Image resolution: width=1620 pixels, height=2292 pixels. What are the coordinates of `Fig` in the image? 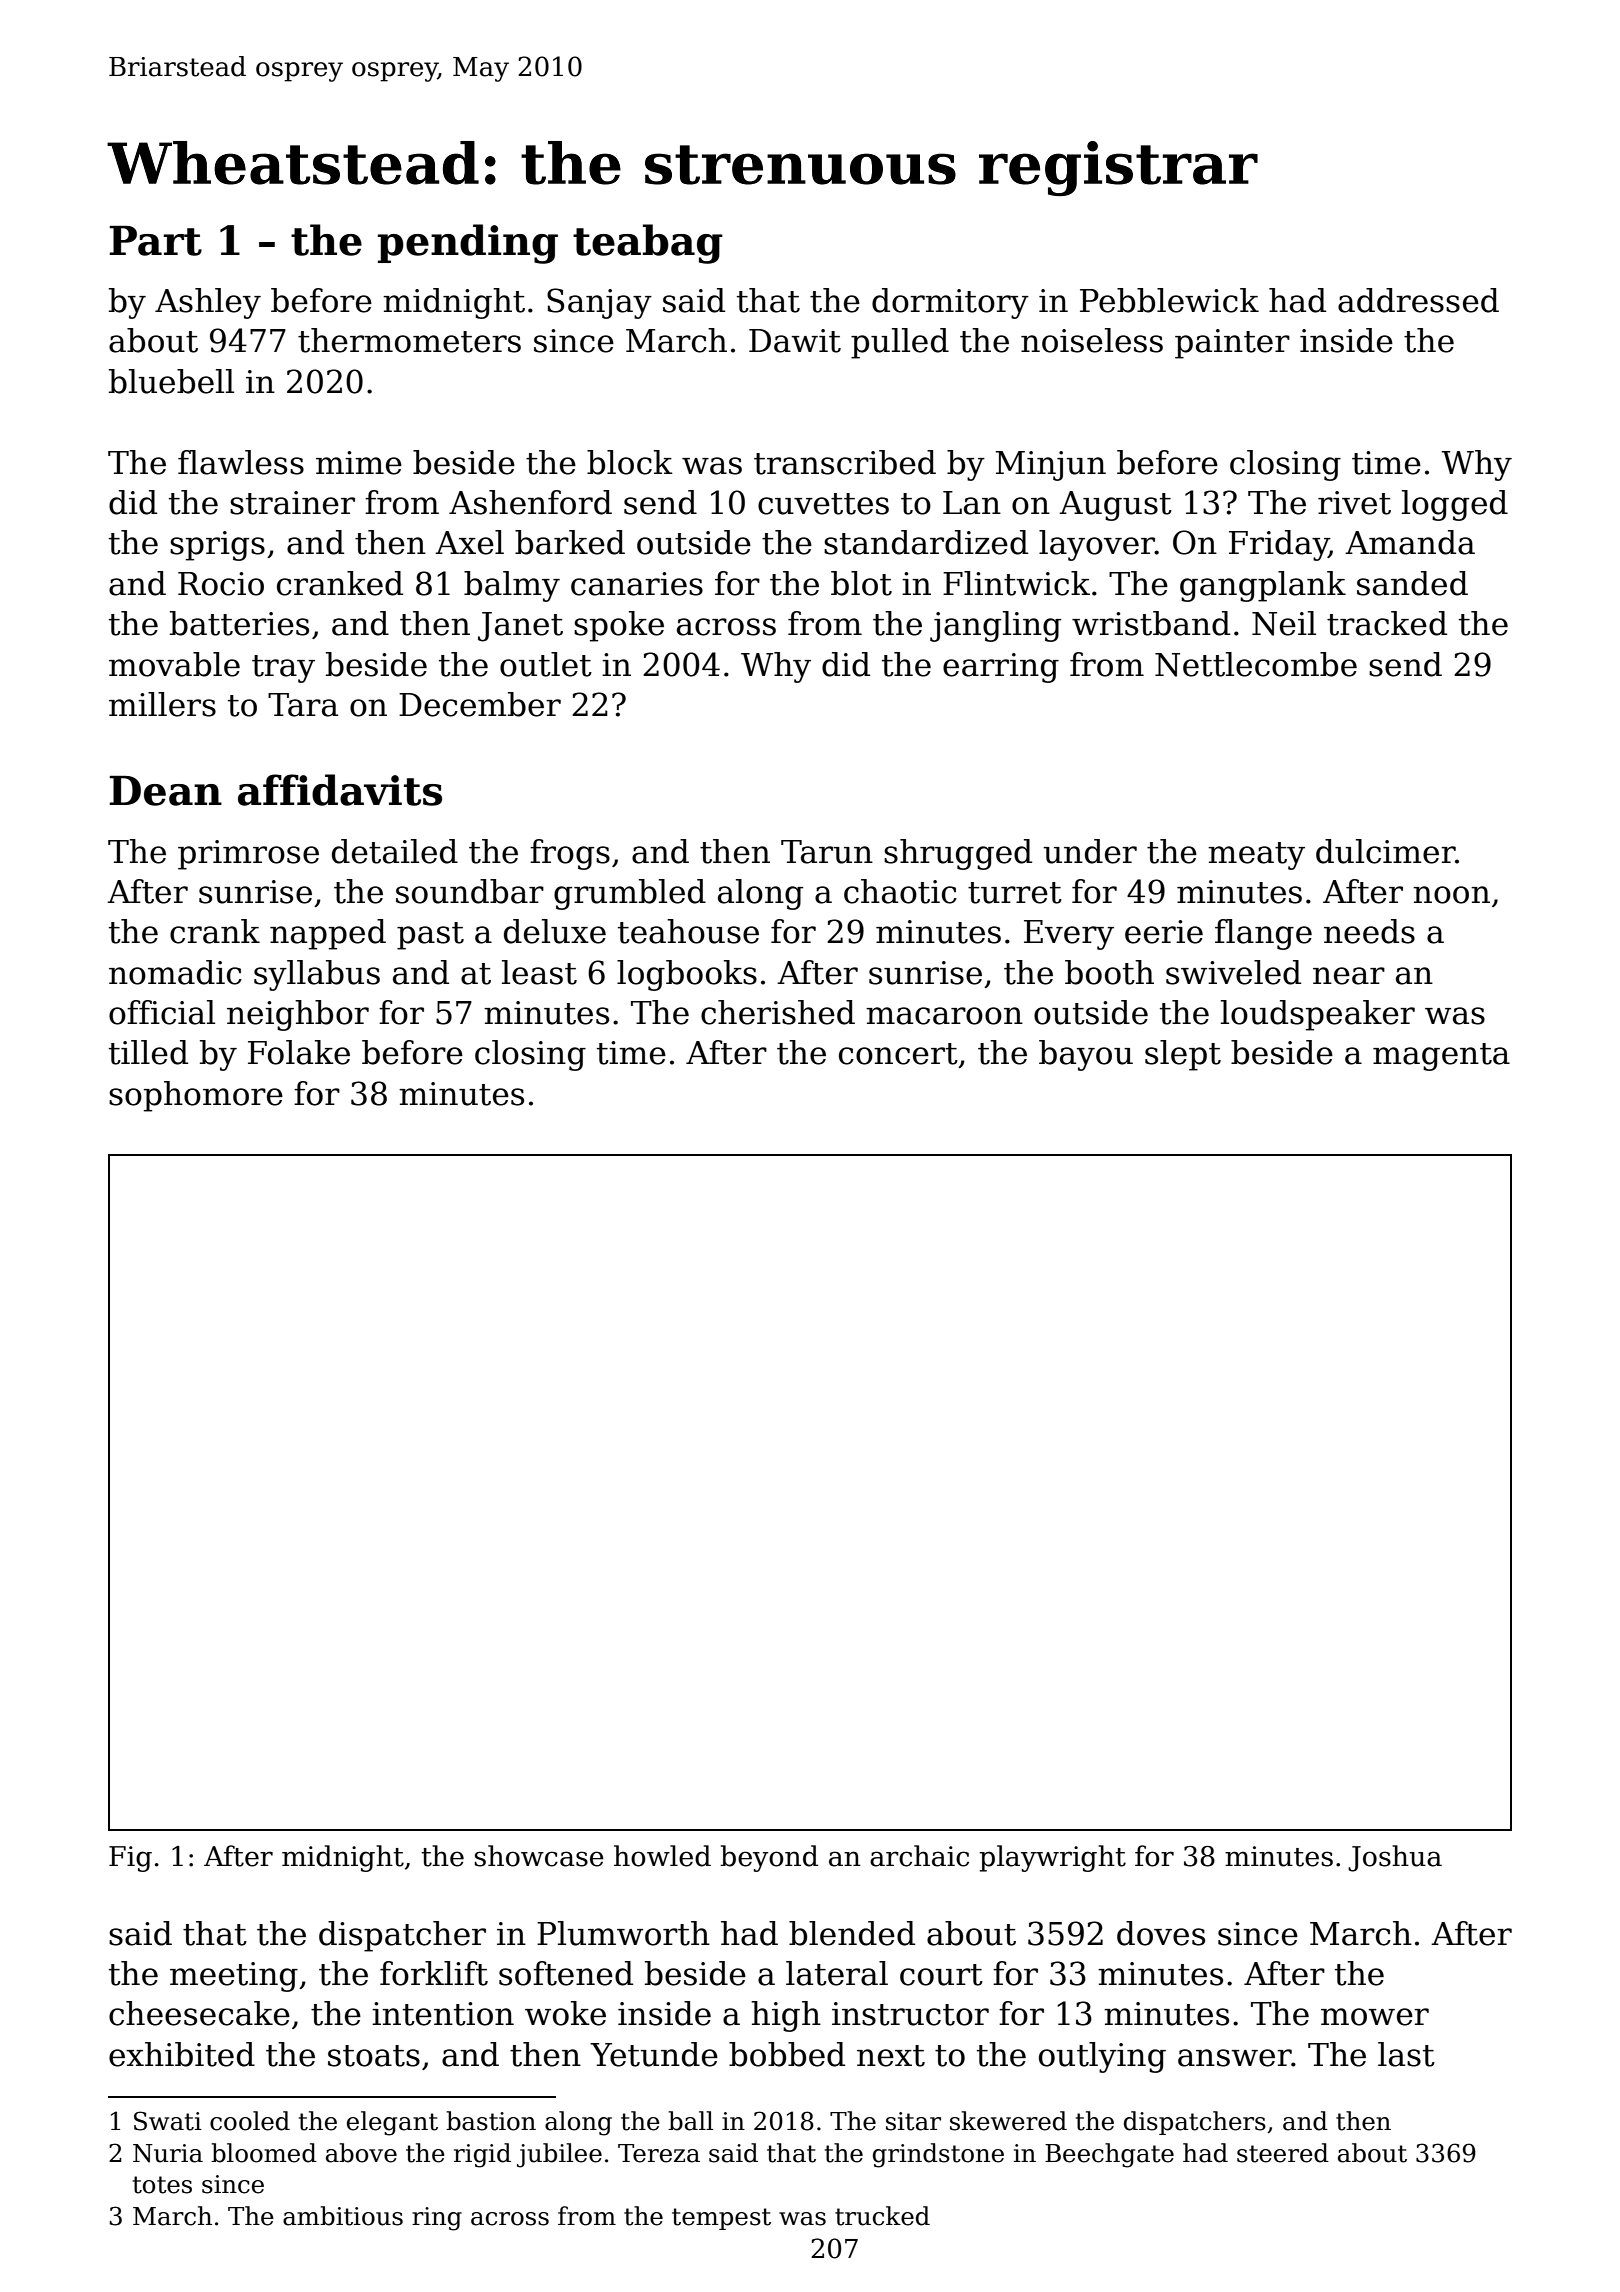 It's located at (130, 1859).
